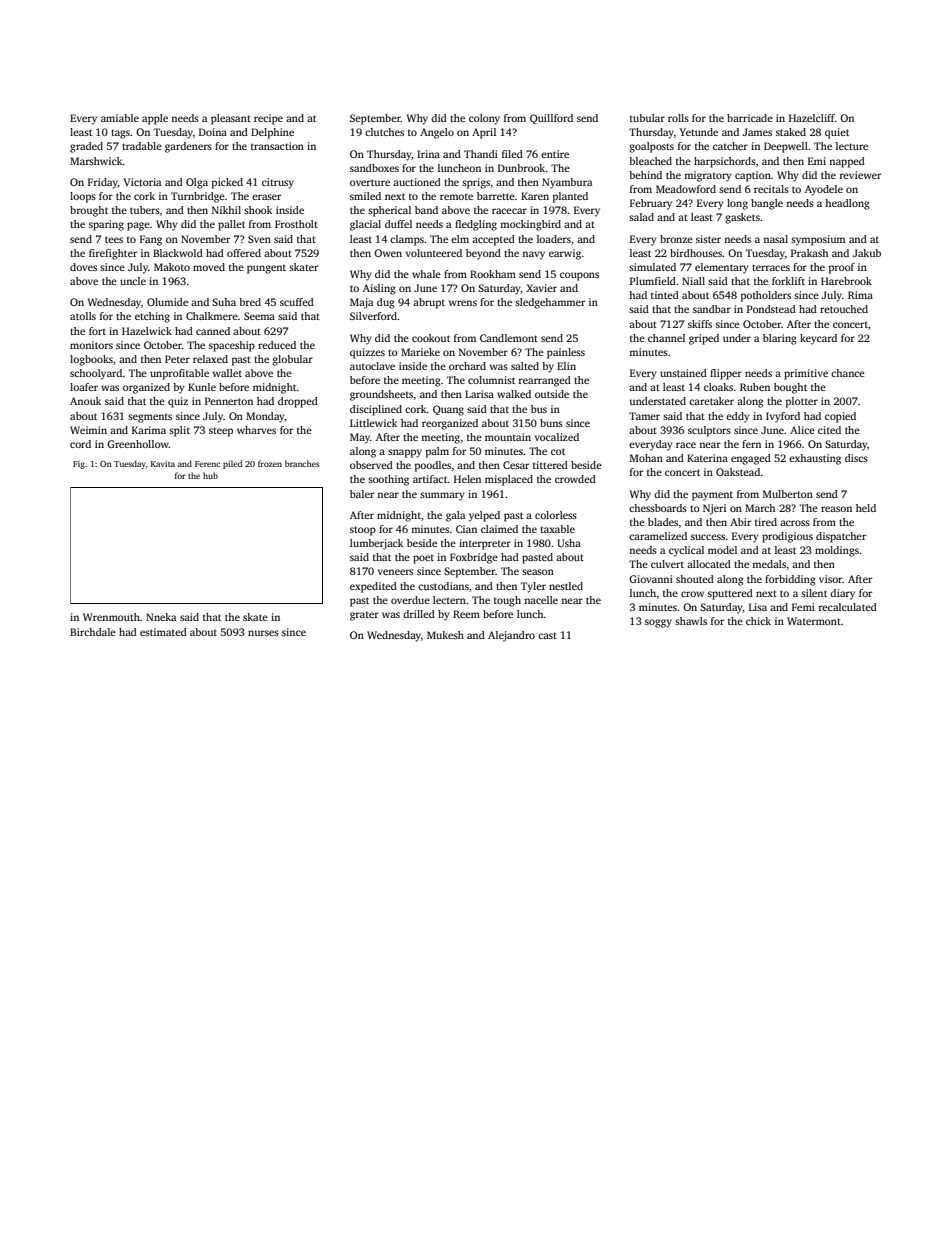 The height and width of the screenshot is (1233, 952). I want to click on amiable, so click(120, 118).
